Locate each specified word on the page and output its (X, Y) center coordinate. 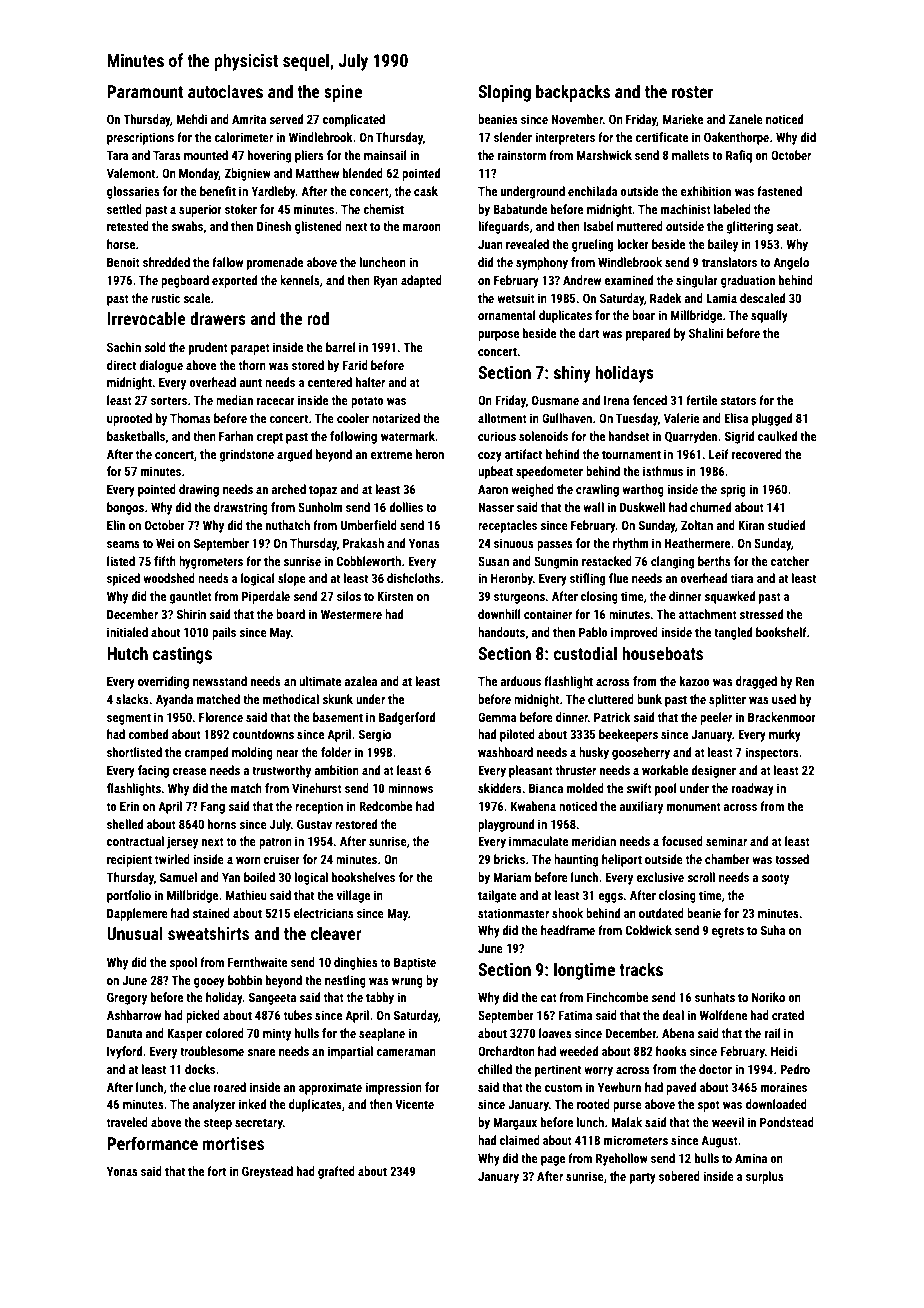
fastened (779, 191)
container (548, 614)
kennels (300, 280)
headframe (568, 930)
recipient (129, 860)
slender (513, 137)
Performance (152, 1143)
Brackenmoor (782, 717)
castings (182, 655)
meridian (594, 841)
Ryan (385, 281)
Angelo (791, 263)
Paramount (145, 91)
